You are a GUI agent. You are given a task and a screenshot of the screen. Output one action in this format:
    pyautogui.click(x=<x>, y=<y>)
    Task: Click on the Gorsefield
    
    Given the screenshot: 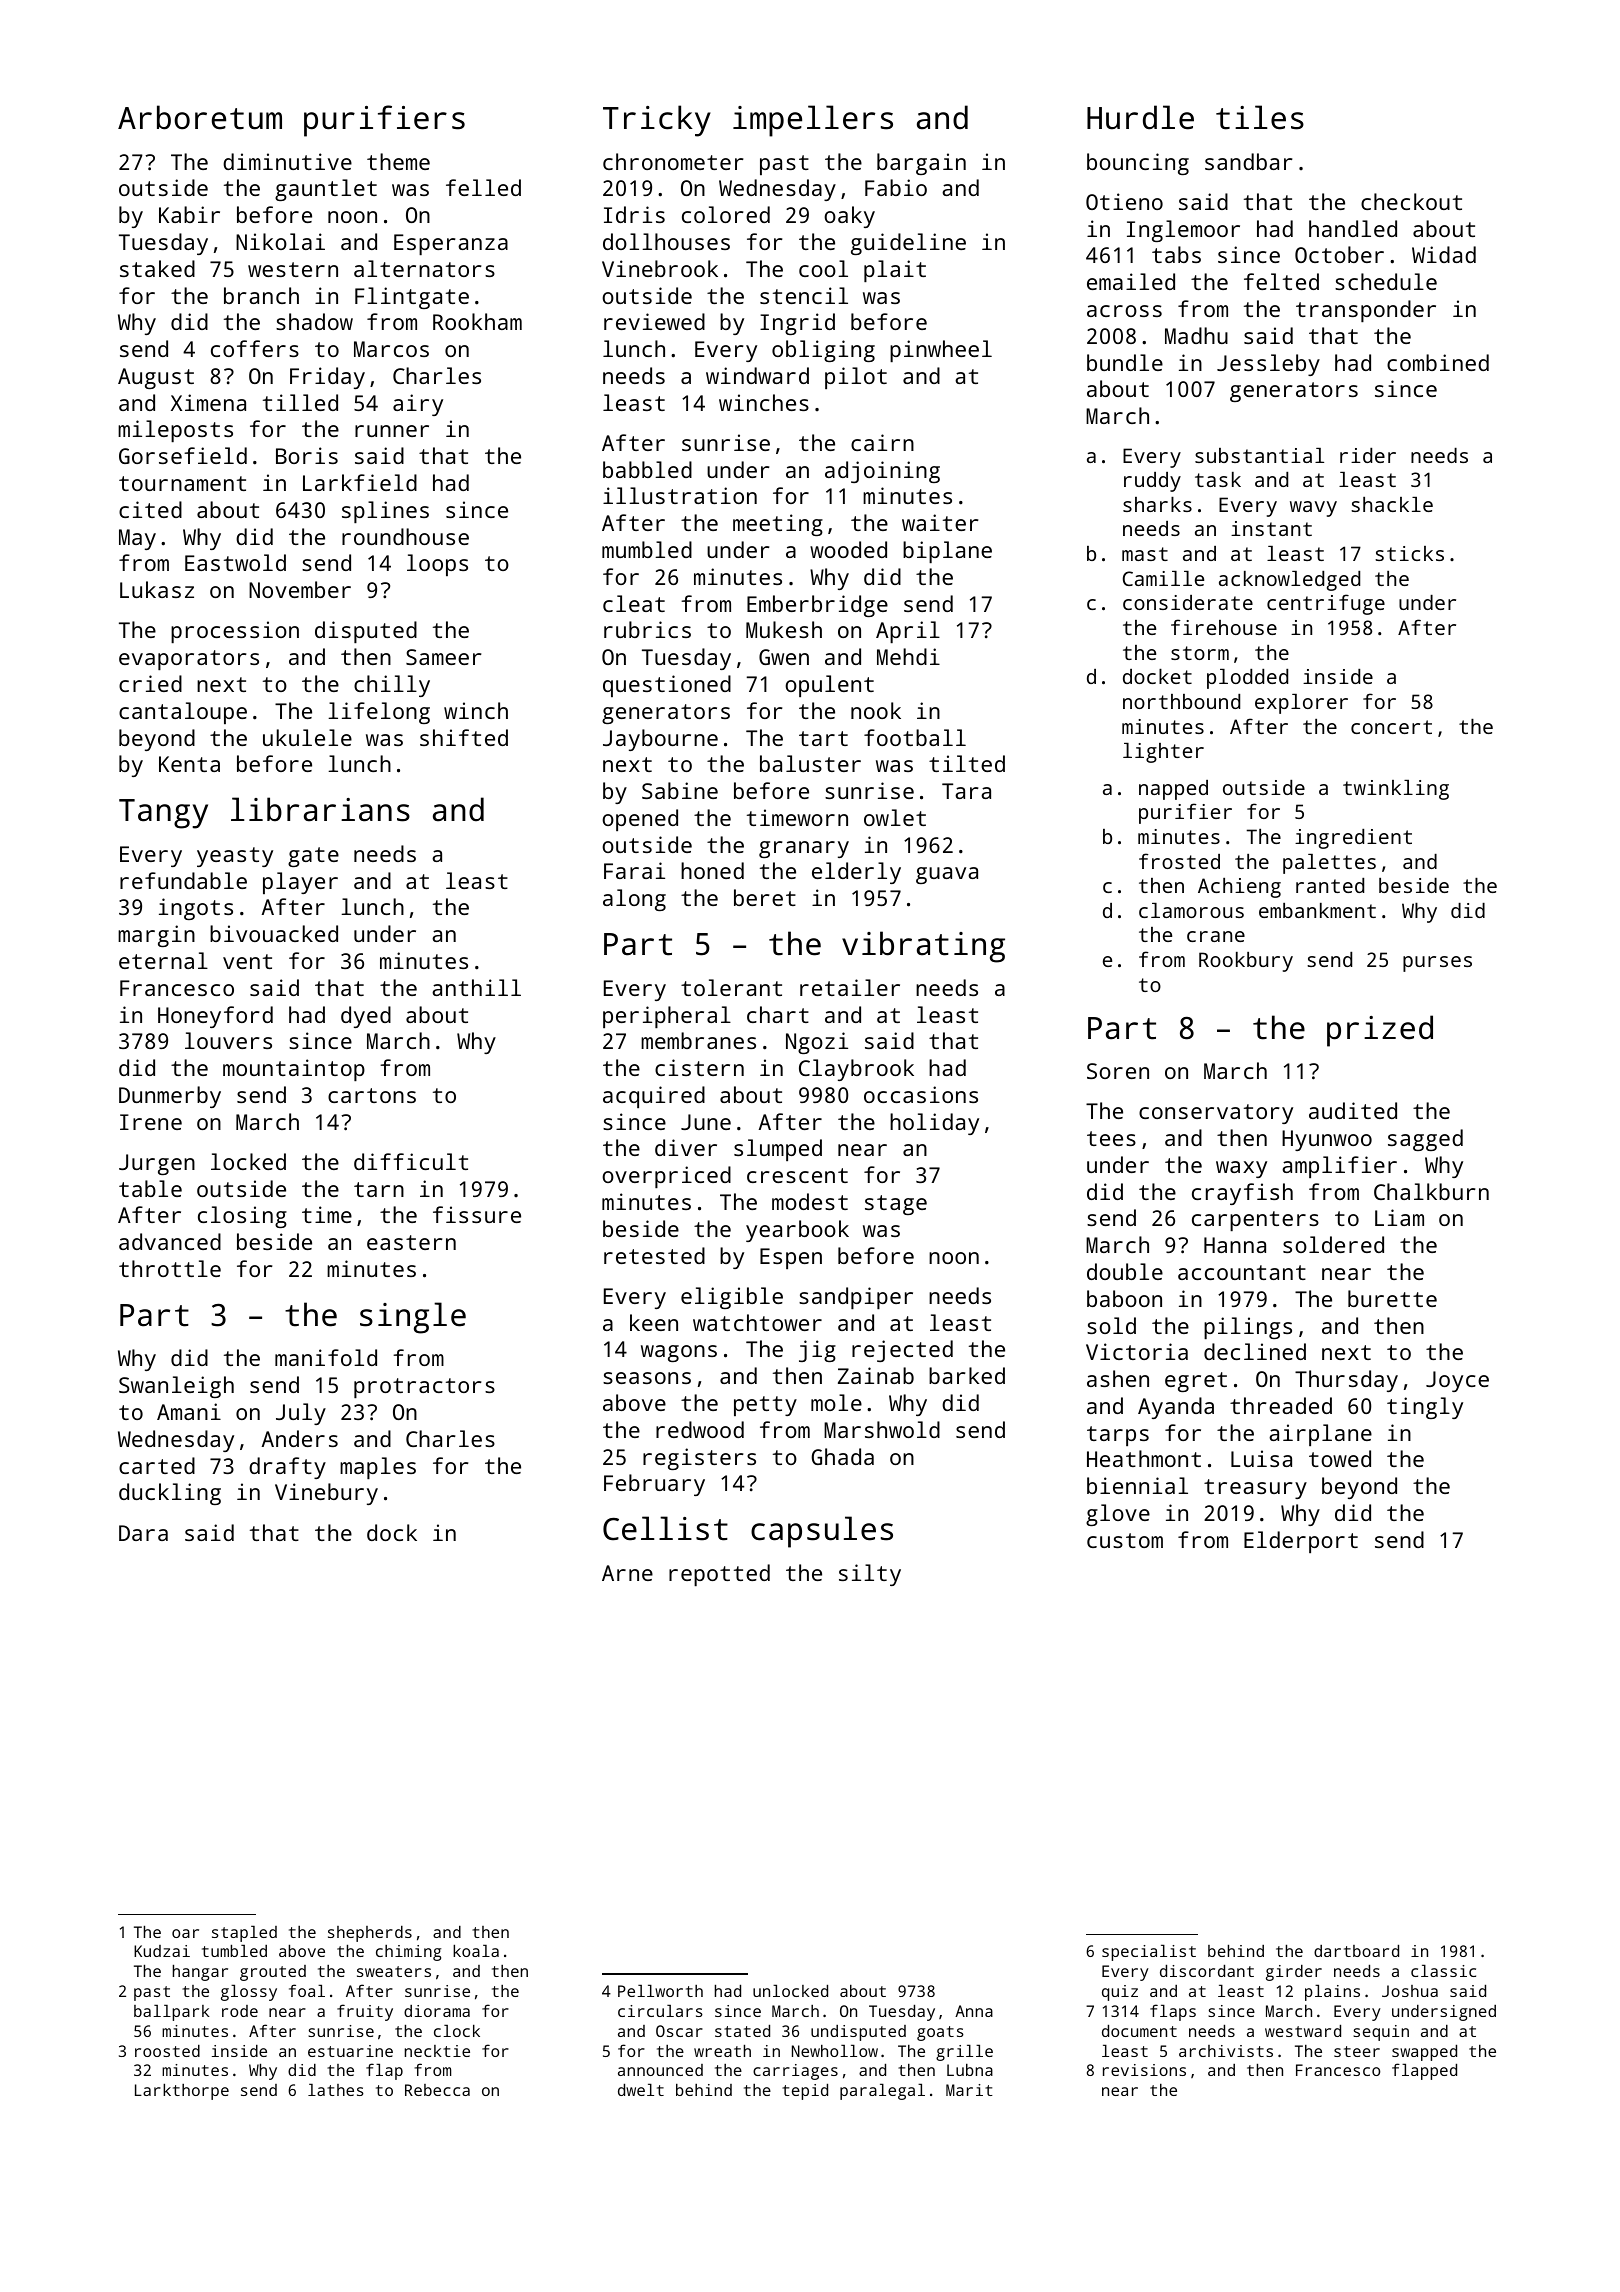 What is the action you would take?
    pyautogui.click(x=183, y=455)
